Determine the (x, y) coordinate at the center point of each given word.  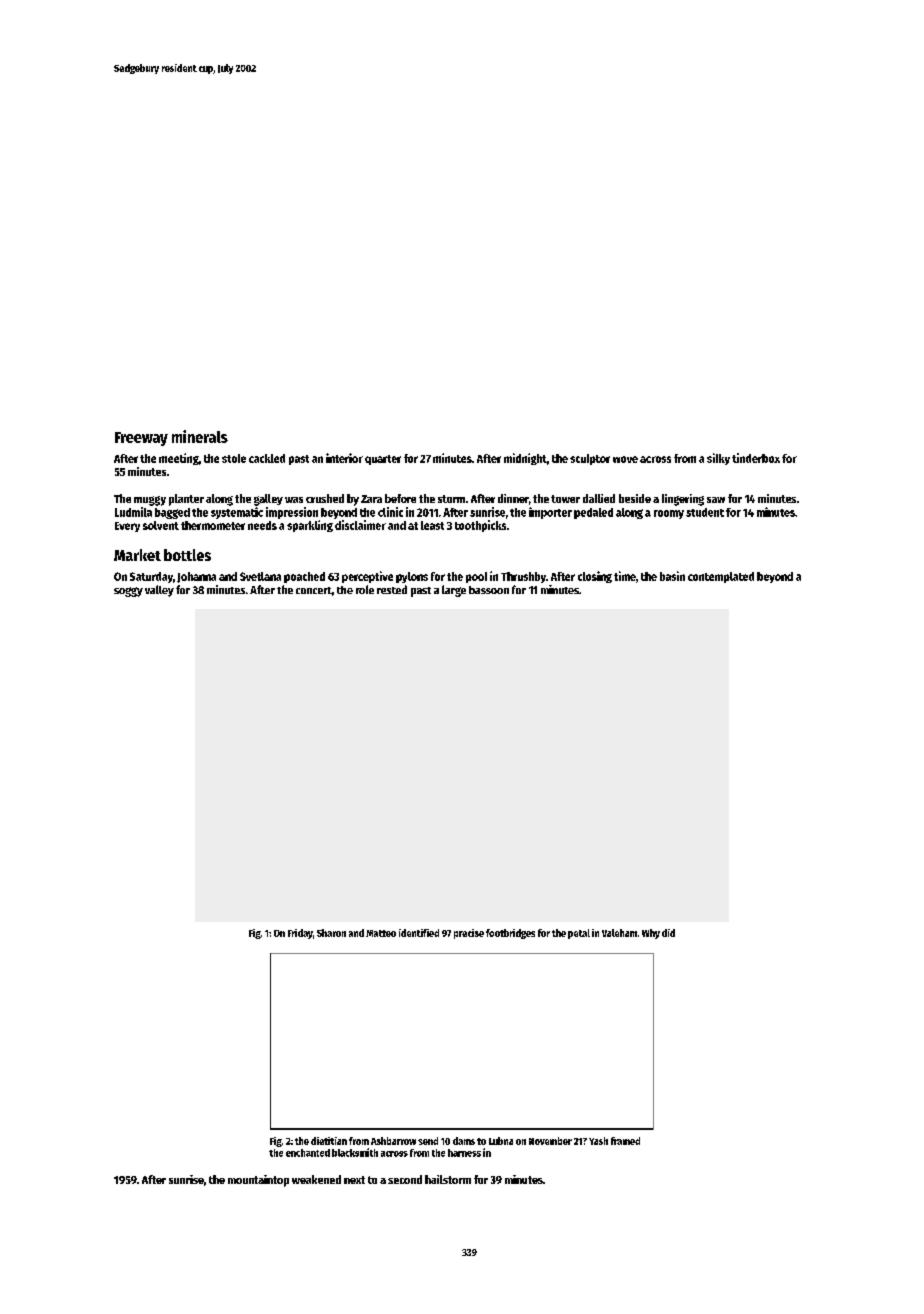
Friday (300, 934)
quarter (383, 460)
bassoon (489, 590)
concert (314, 590)
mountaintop (258, 1181)
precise (469, 934)
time (625, 576)
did (668, 933)
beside (635, 498)
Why (651, 934)
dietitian (329, 1141)
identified (419, 933)
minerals (200, 436)
